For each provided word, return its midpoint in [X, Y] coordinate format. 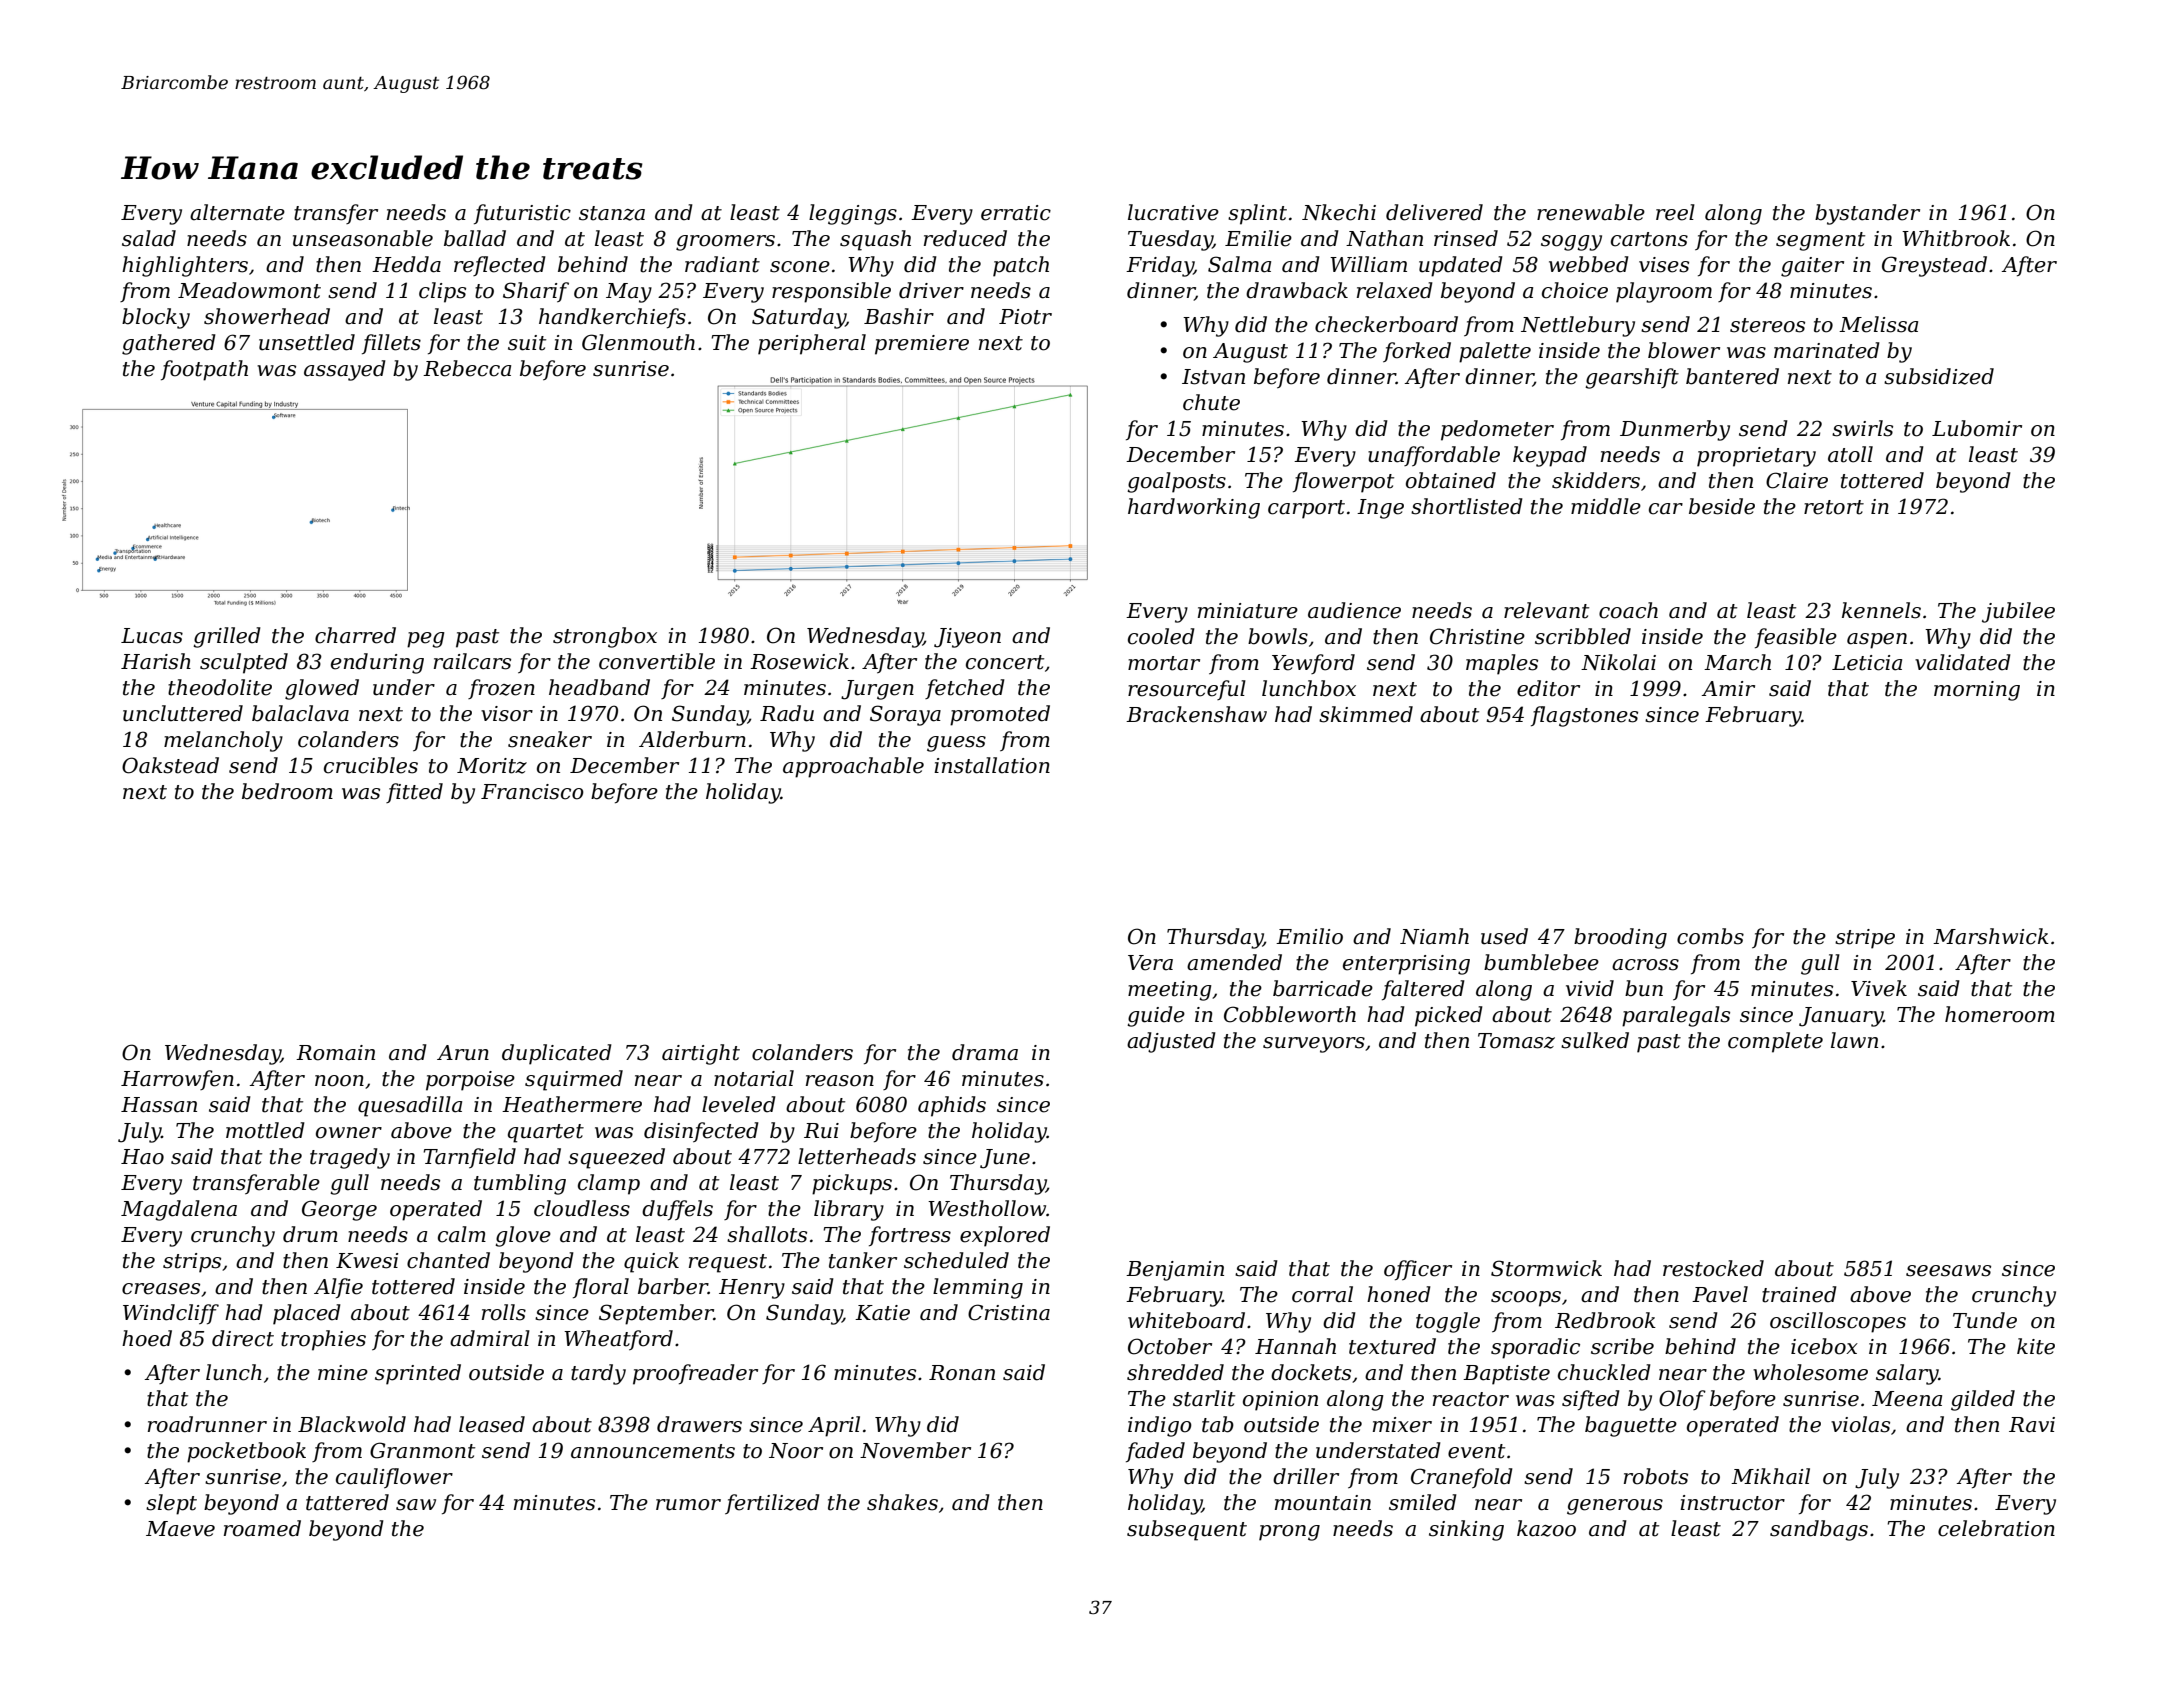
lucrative [1173, 212]
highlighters [185, 266]
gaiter [1812, 267]
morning [1977, 691]
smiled [1423, 1502]
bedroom [287, 791]
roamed [262, 1528]
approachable [853, 767]
